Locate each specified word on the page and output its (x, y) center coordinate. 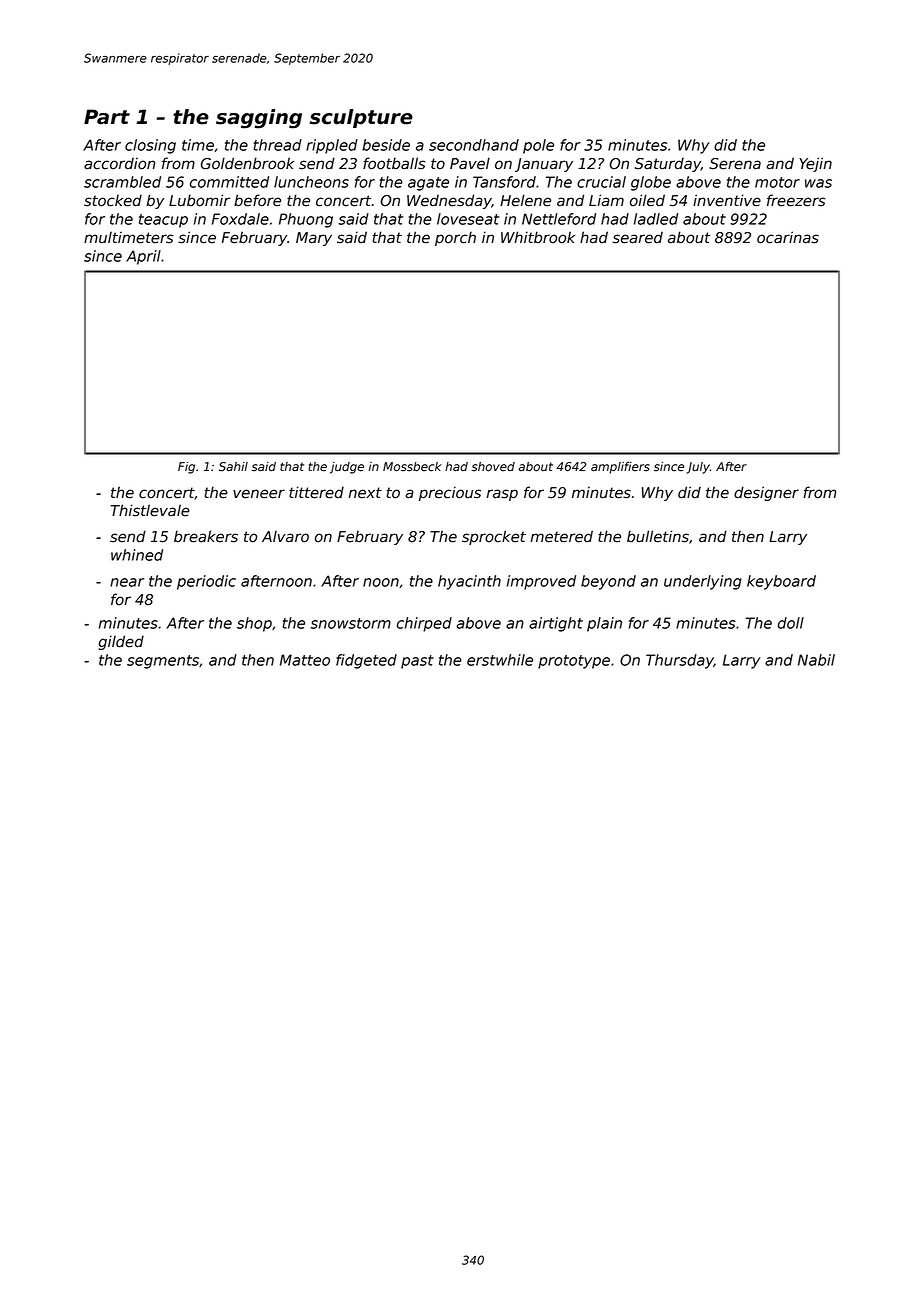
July (698, 468)
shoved (493, 467)
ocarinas (788, 237)
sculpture (361, 118)
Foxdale (240, 219)
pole (538, 146)
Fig (186, 468)
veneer (259, 494)
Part (107, 117)
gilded (121, 642)
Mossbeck (412, 467)
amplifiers (620, 467)
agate (428, 184)
